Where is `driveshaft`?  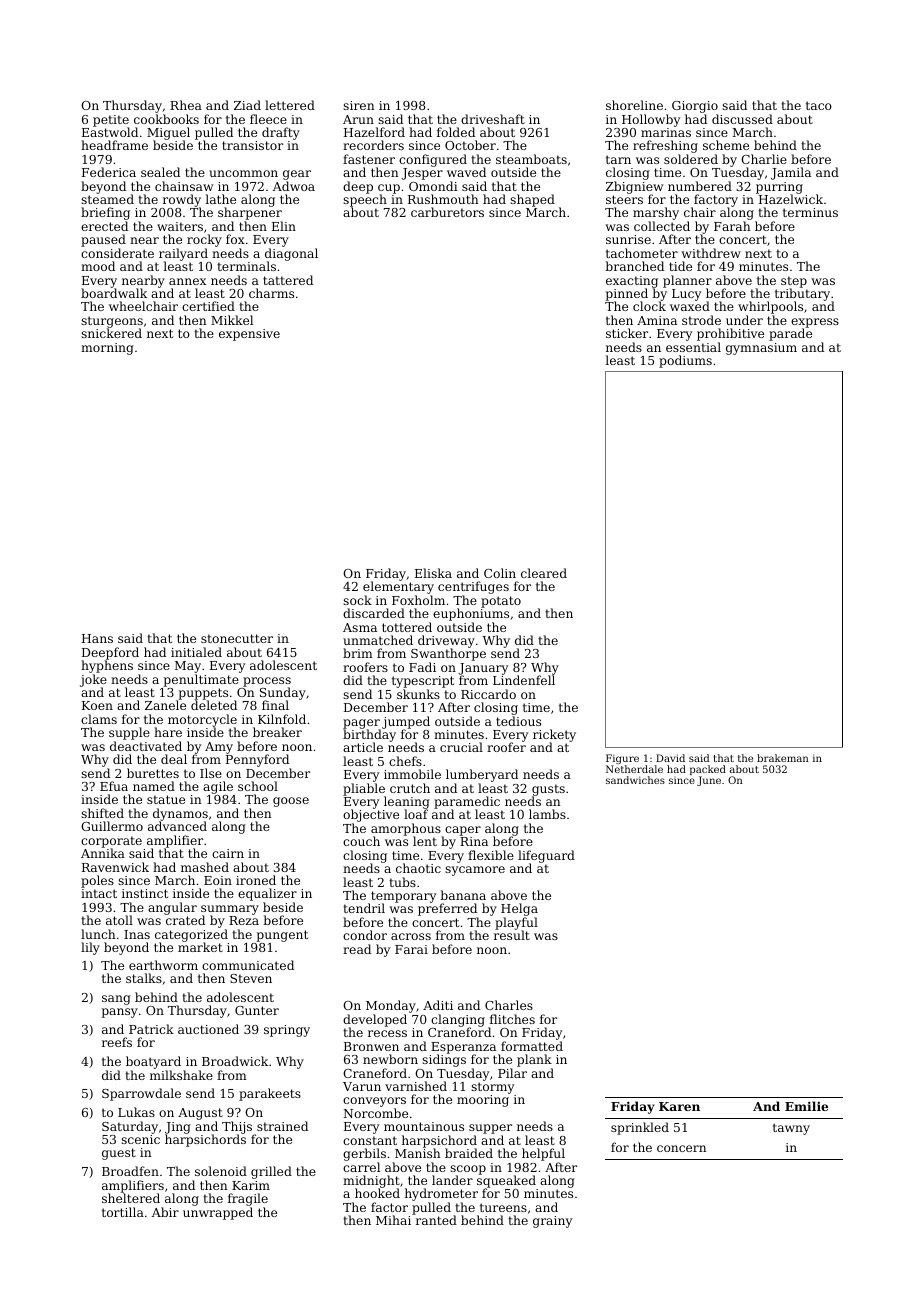 driveshaft is located at coordinates (493, 119).
